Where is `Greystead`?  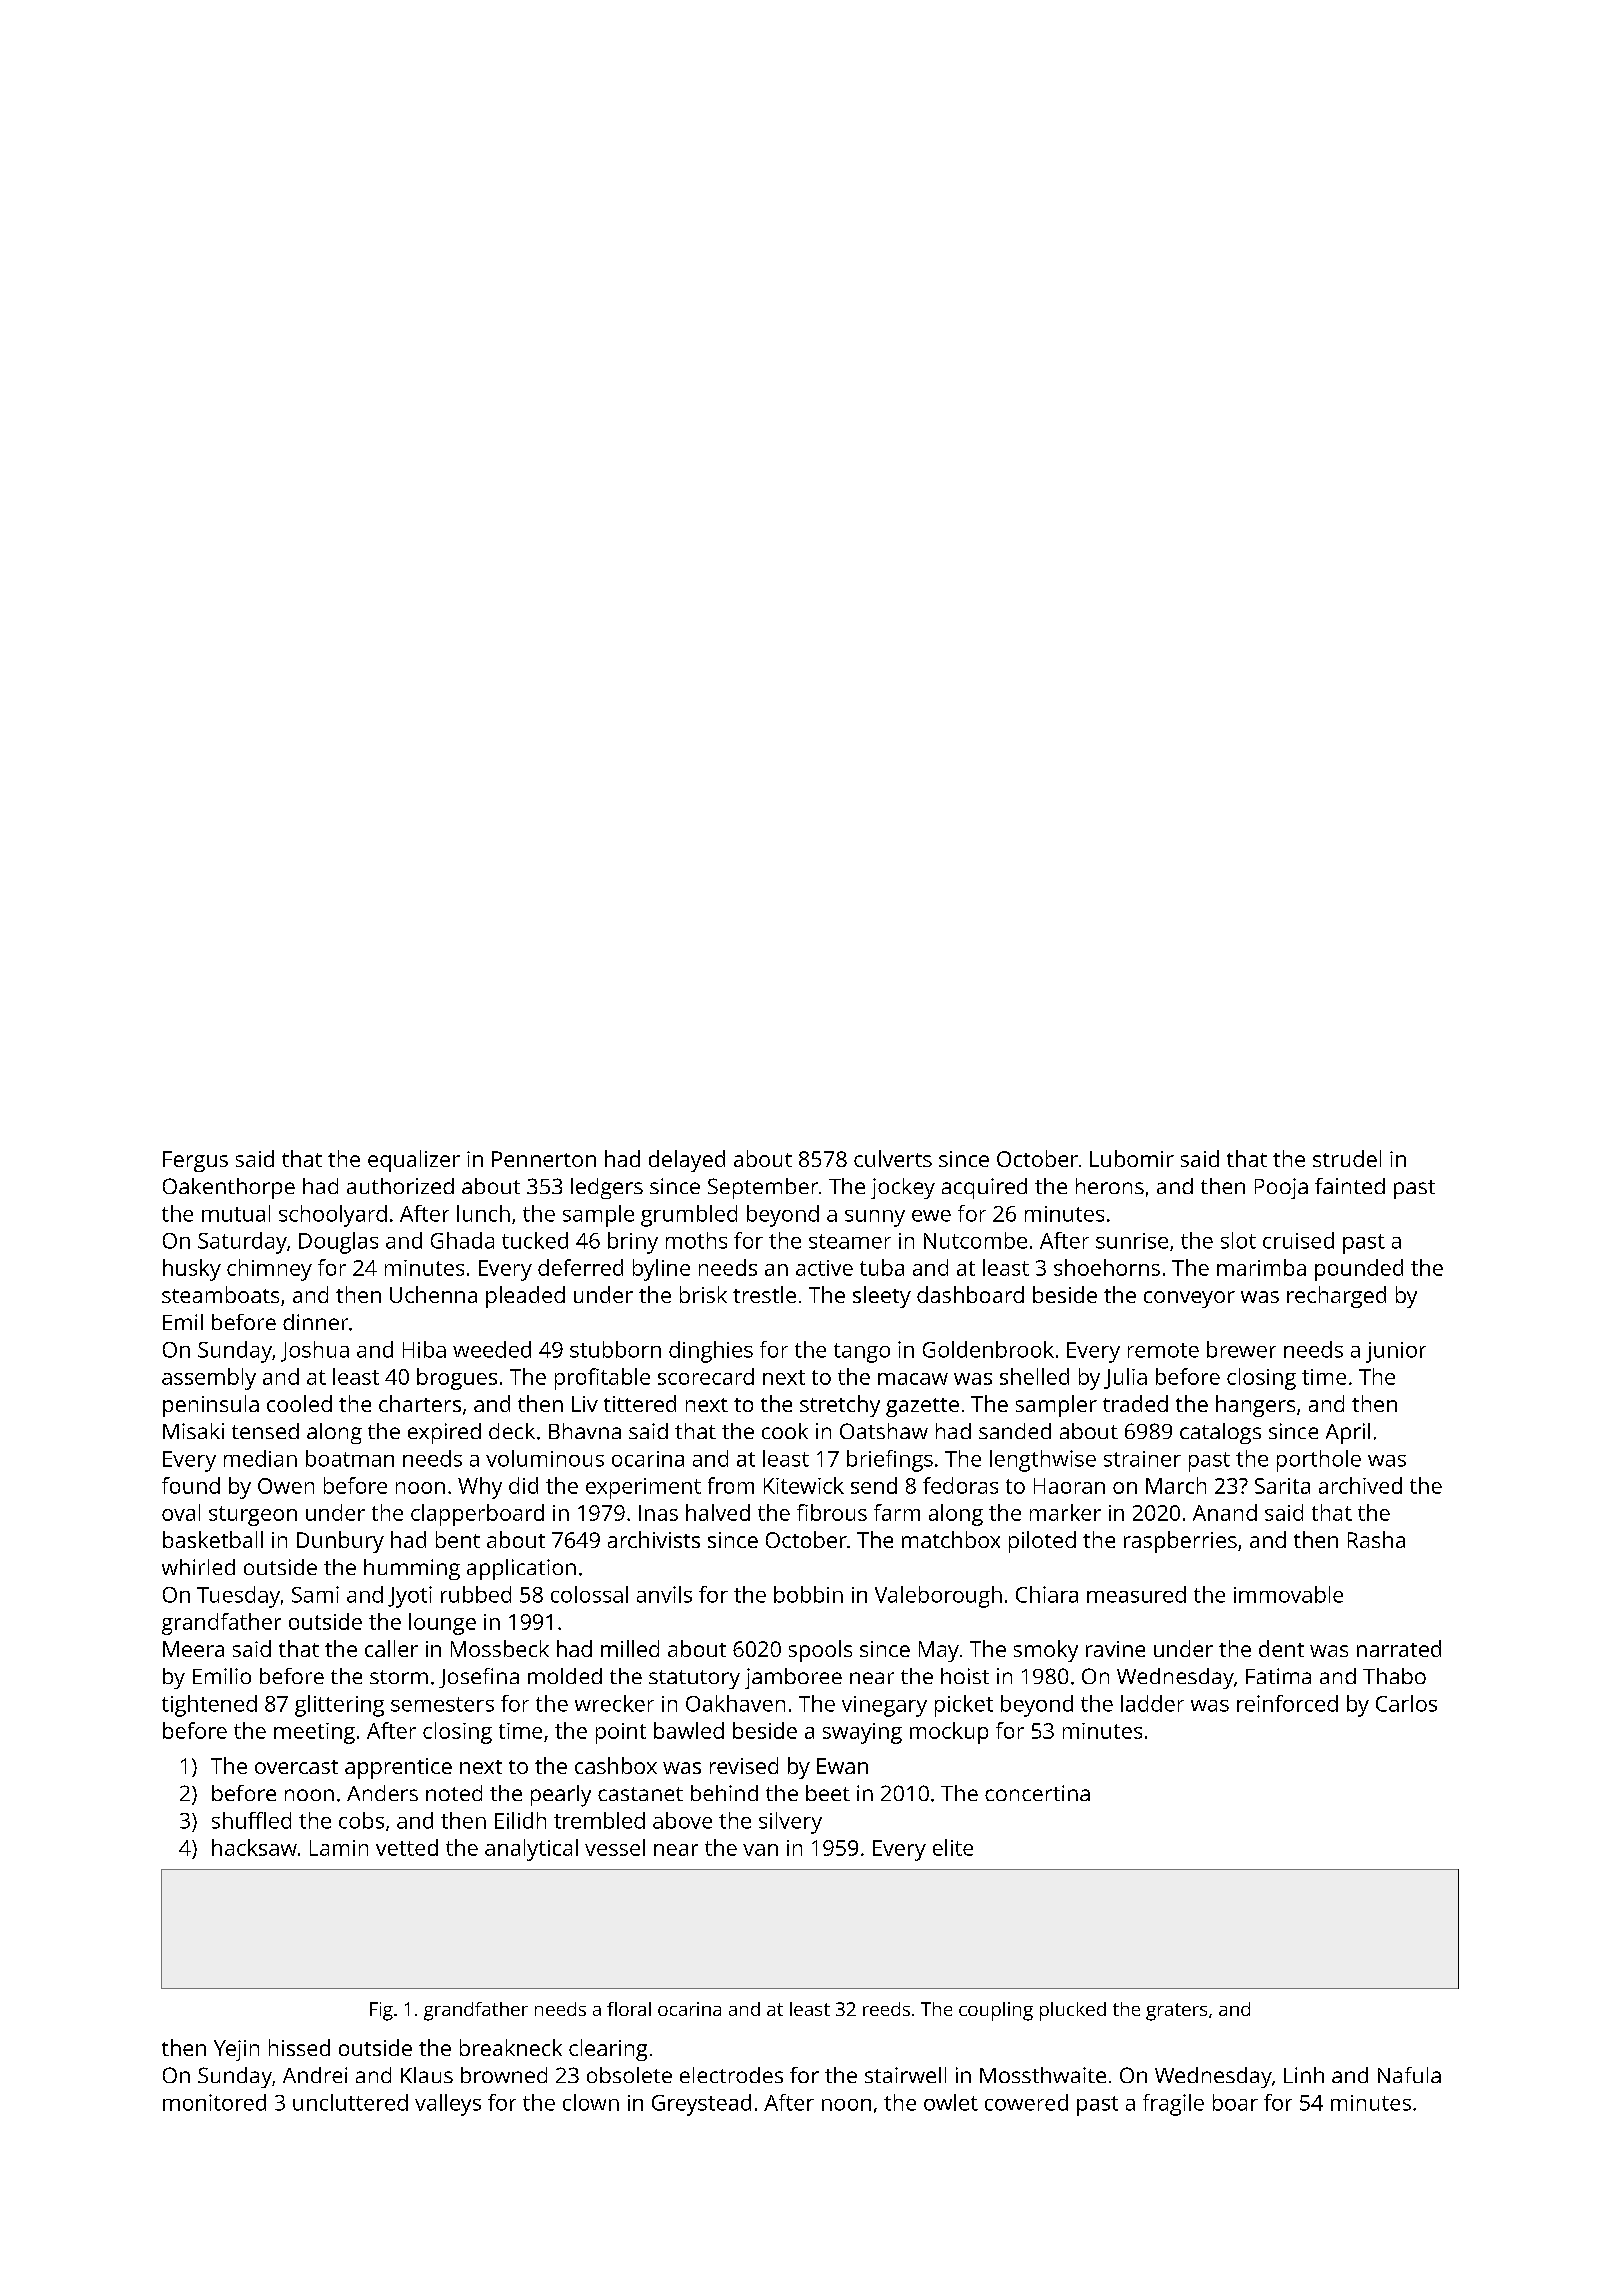
Greystead is located at coordinates (701, 2105).
